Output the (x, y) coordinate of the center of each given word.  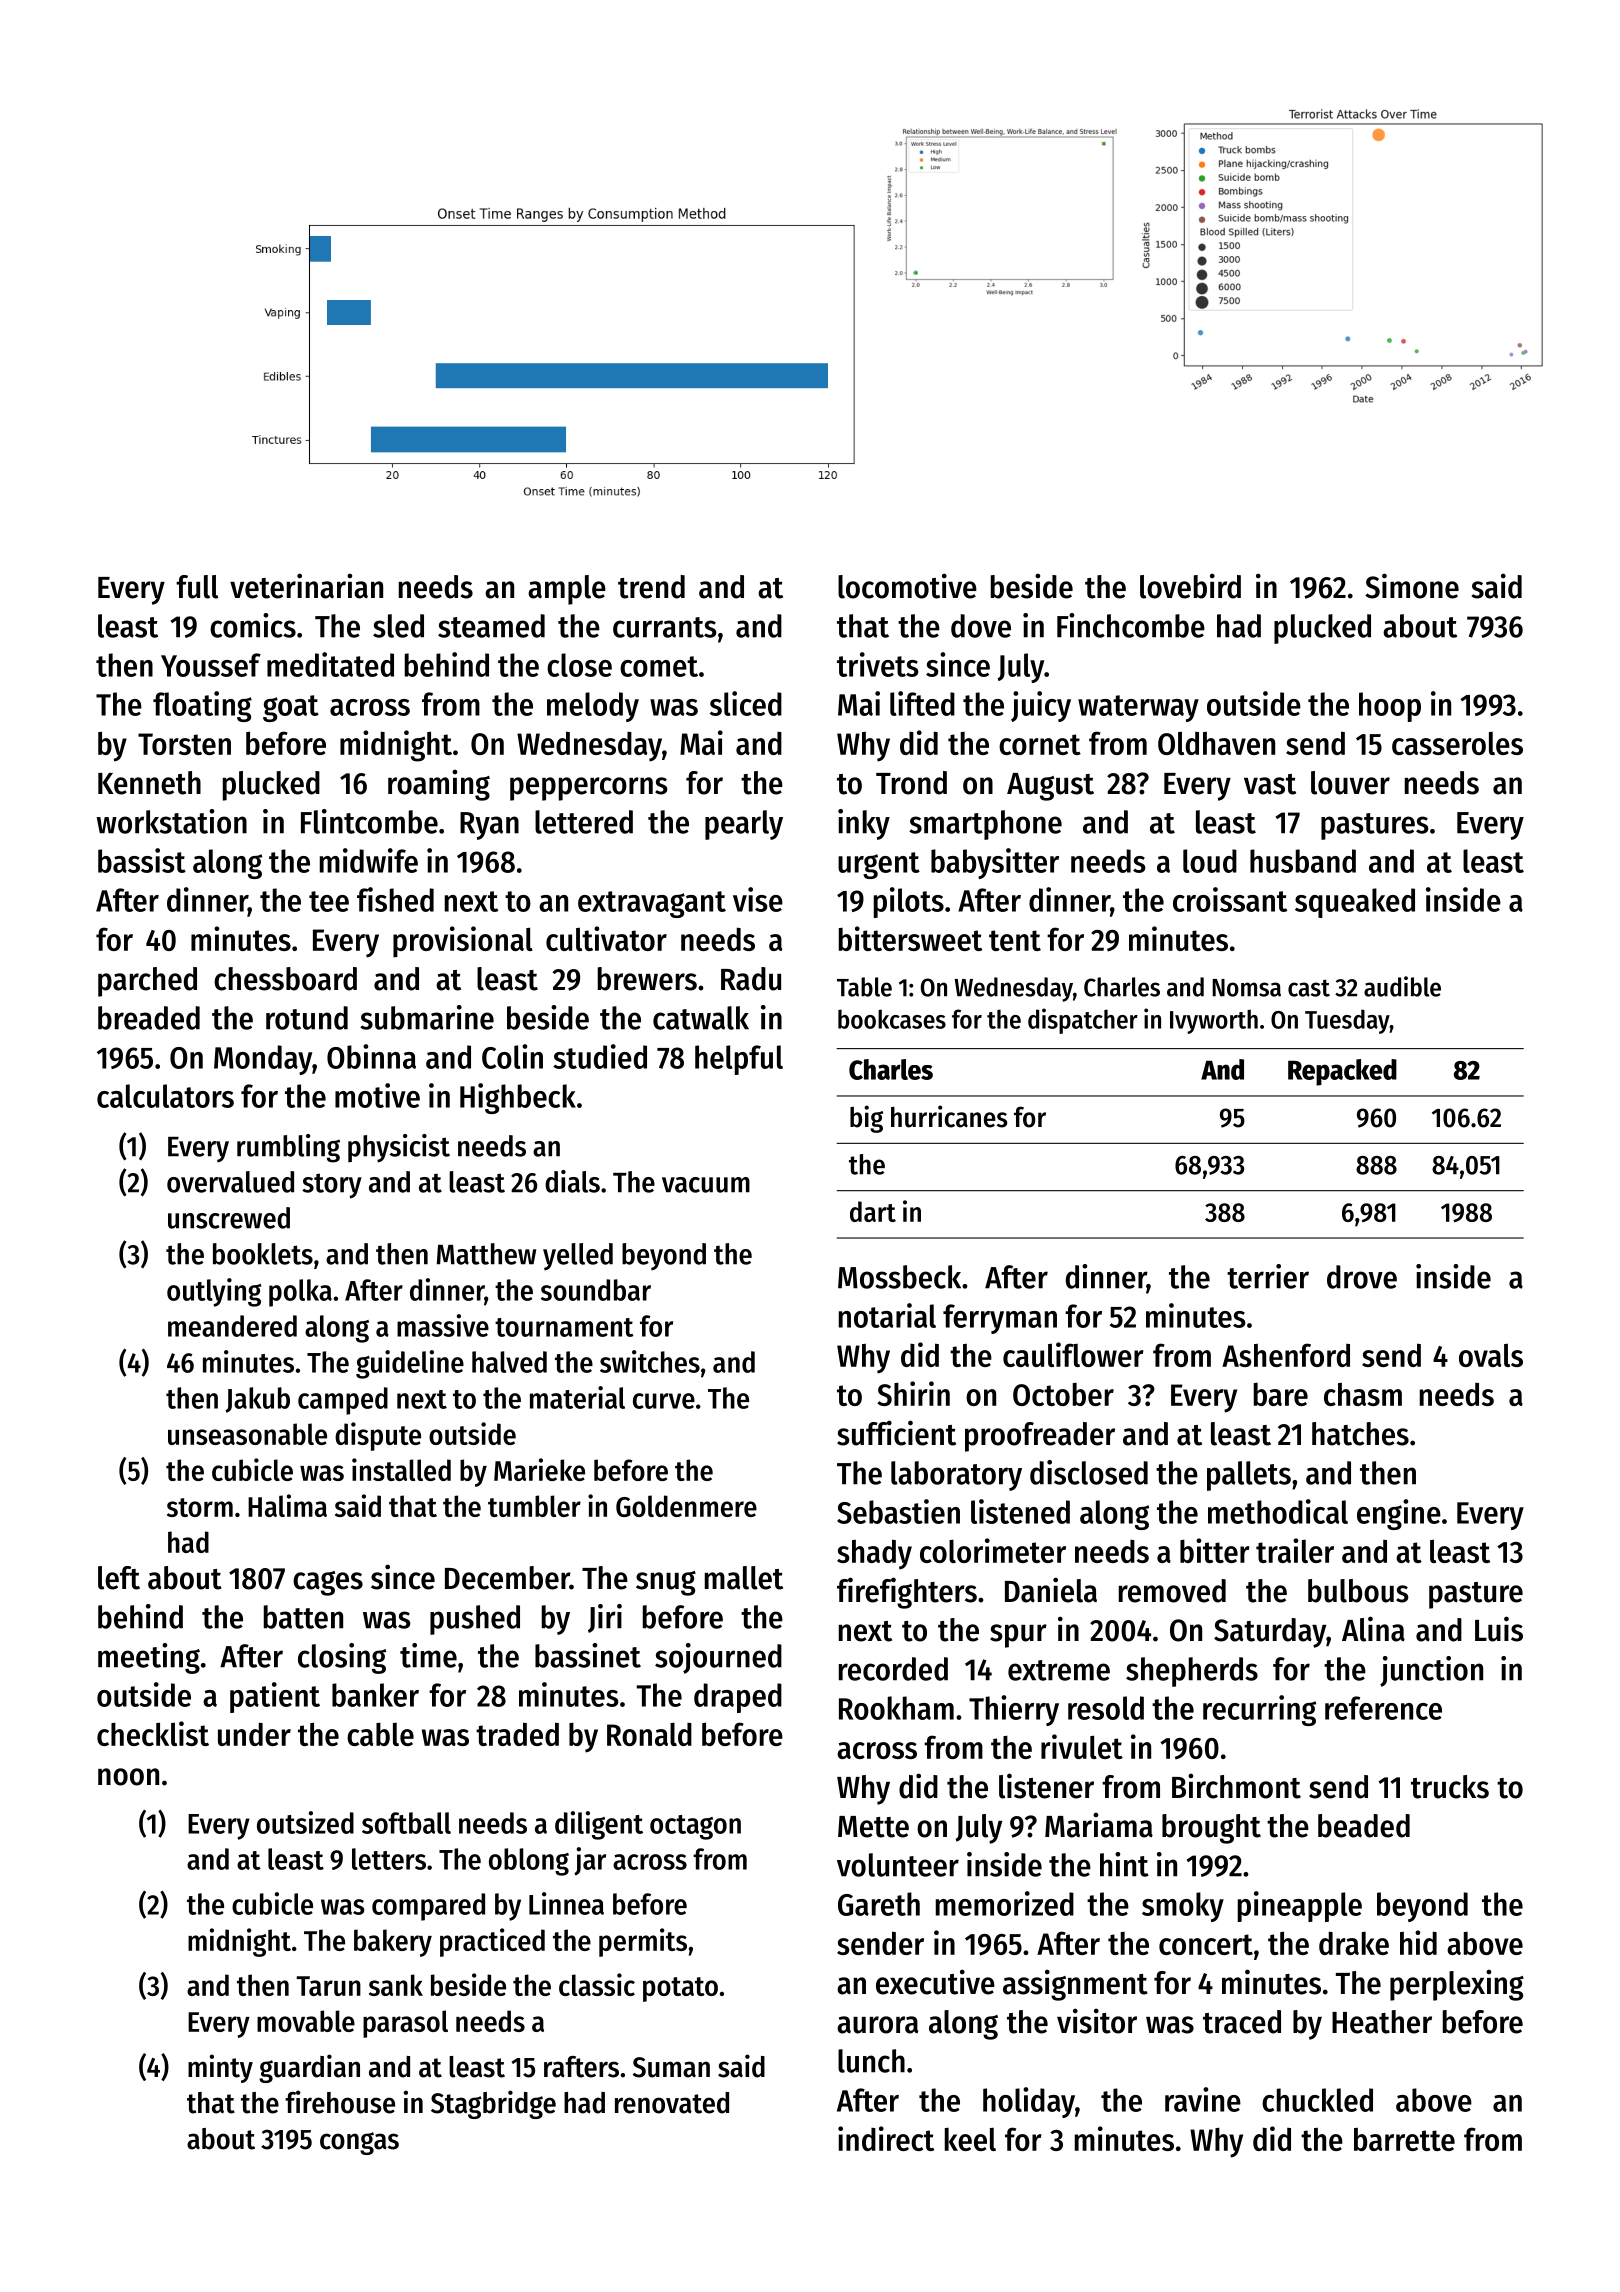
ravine (1203, 2099)
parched (147, 982)
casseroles (1457, 743)
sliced (746, 703)
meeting (149, 1658)
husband (1303, 861)
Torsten (184, 744)
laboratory (956, 1476)
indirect (886, 2138)
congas (359, 2143)
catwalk (701, 1018)
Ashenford (1286, 1355)
